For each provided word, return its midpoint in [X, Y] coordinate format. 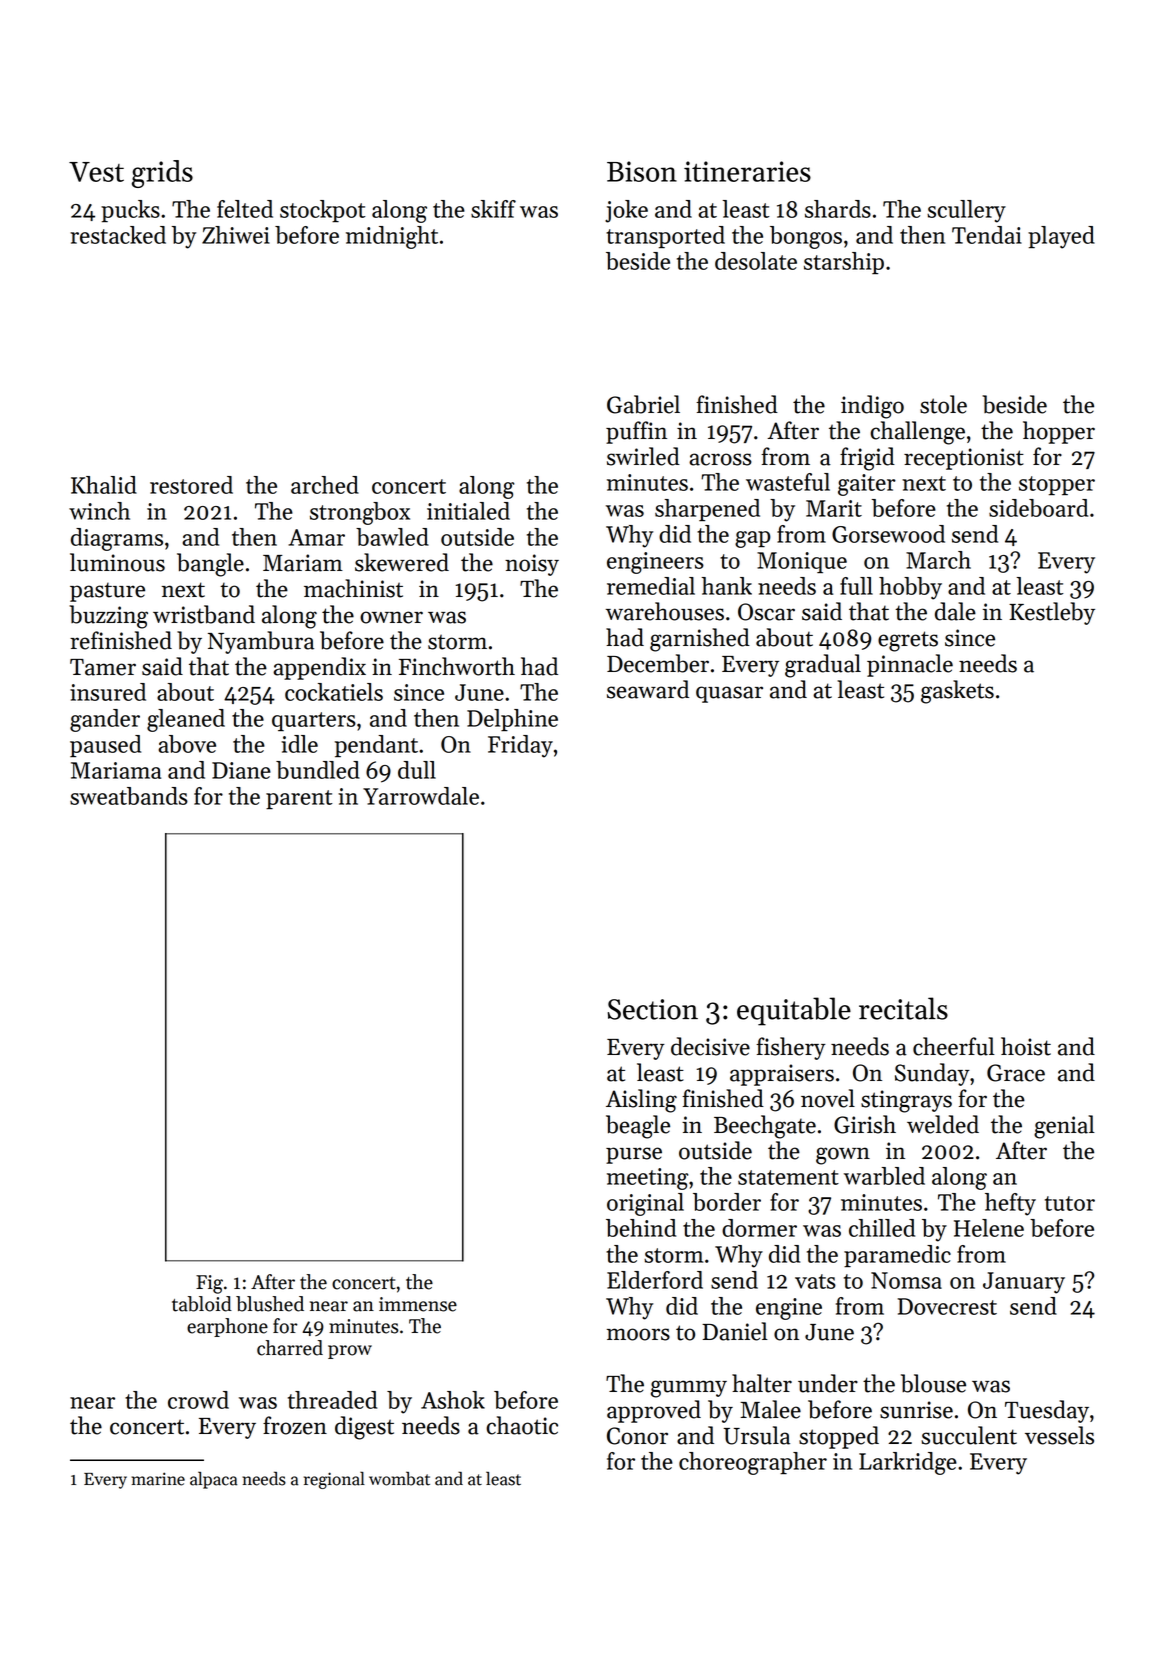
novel [828, 1098]
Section [653, 1009]
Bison [642, 171]
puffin [636, 432]
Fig [209, 1284]
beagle [638, 1127]
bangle [210, 565]
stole [943, 404]
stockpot [322, 211]
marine [158, 1479]
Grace [1016, 1073]
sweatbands [129, 796]
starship [844, 263]
